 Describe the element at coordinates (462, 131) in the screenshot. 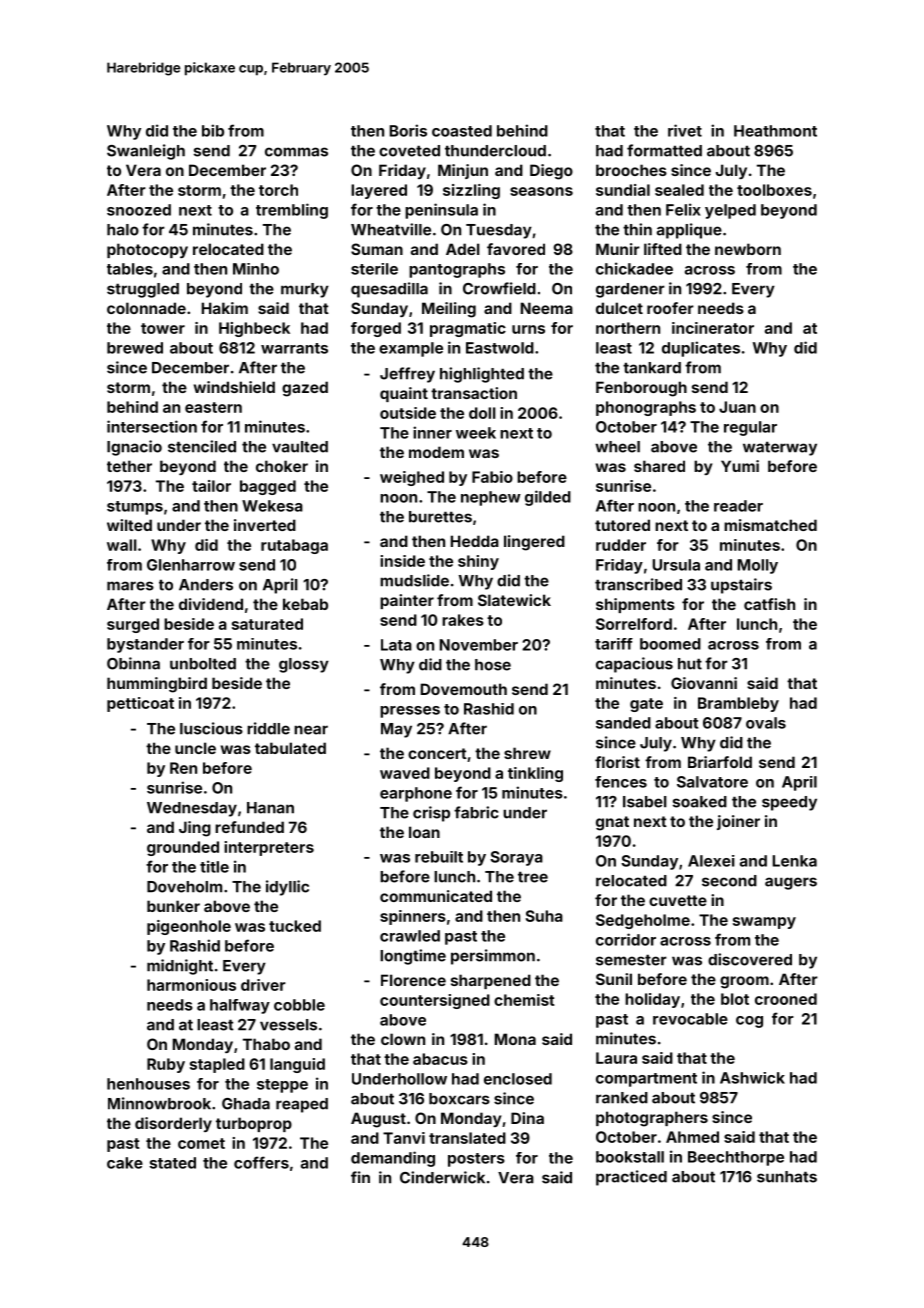

I see `coasted` at that location.
